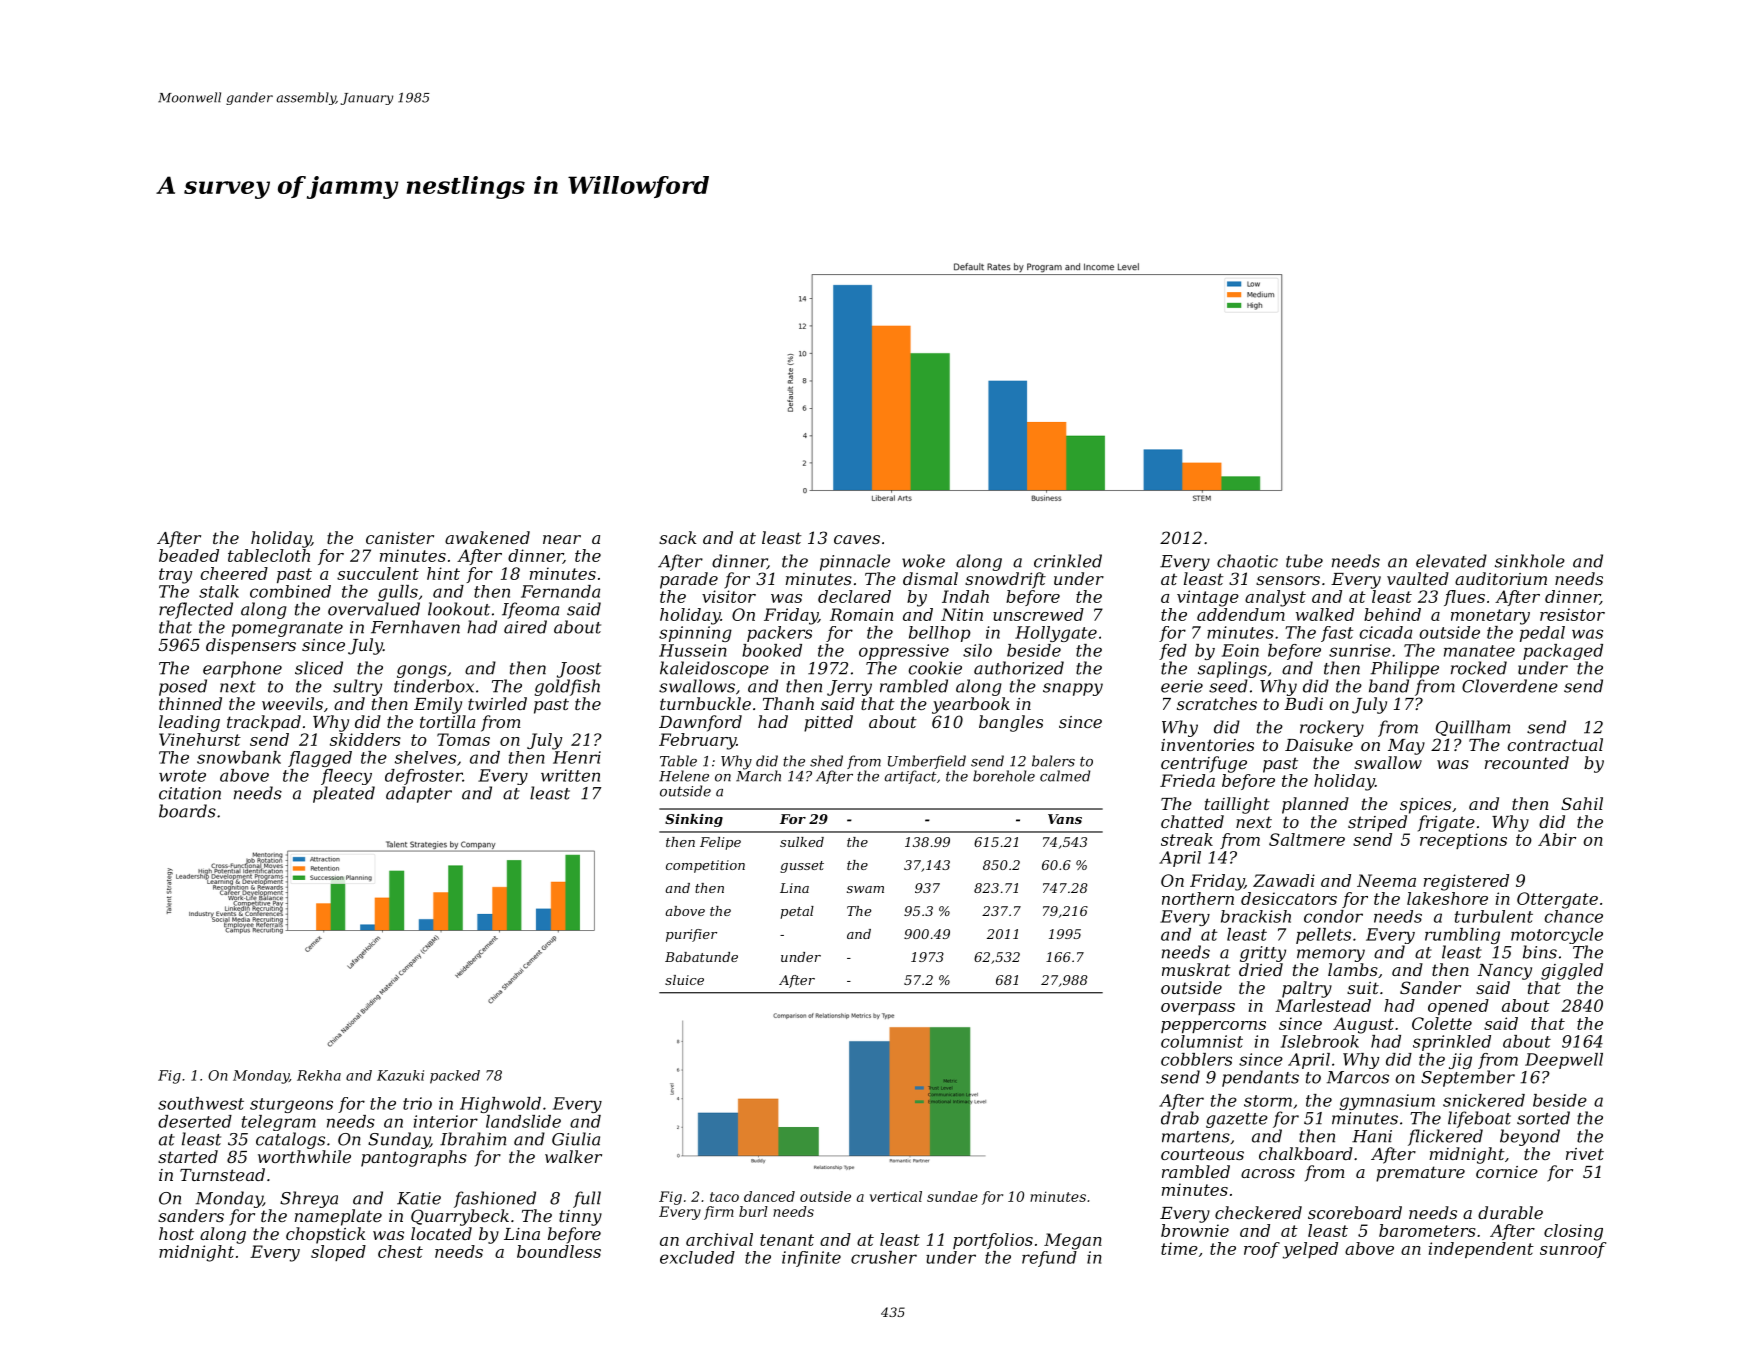 The image size is (1762, 1362). What do you see at coordinates (175, 576) in the image?
I see `tray` at bounding box center [175, 576].
